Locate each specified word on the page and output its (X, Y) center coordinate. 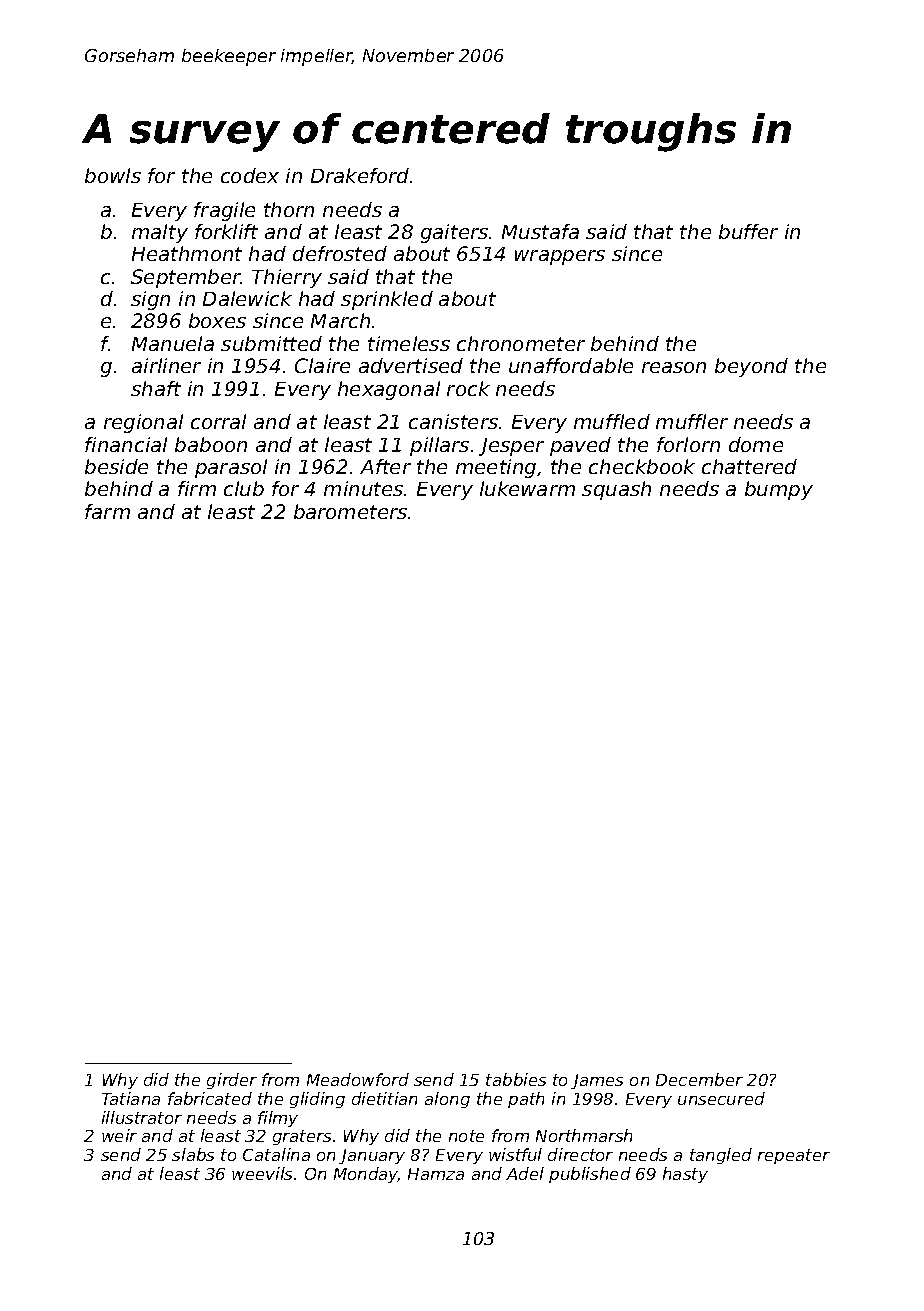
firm (197, 488)
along (447, 1100)
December (699, 1079)
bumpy (779, 490)
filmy (278, 1119)
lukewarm (527, 488)
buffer (748, 231)
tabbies (516, 1079)
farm (107, 511)
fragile (224, 211)
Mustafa (540, 231)
